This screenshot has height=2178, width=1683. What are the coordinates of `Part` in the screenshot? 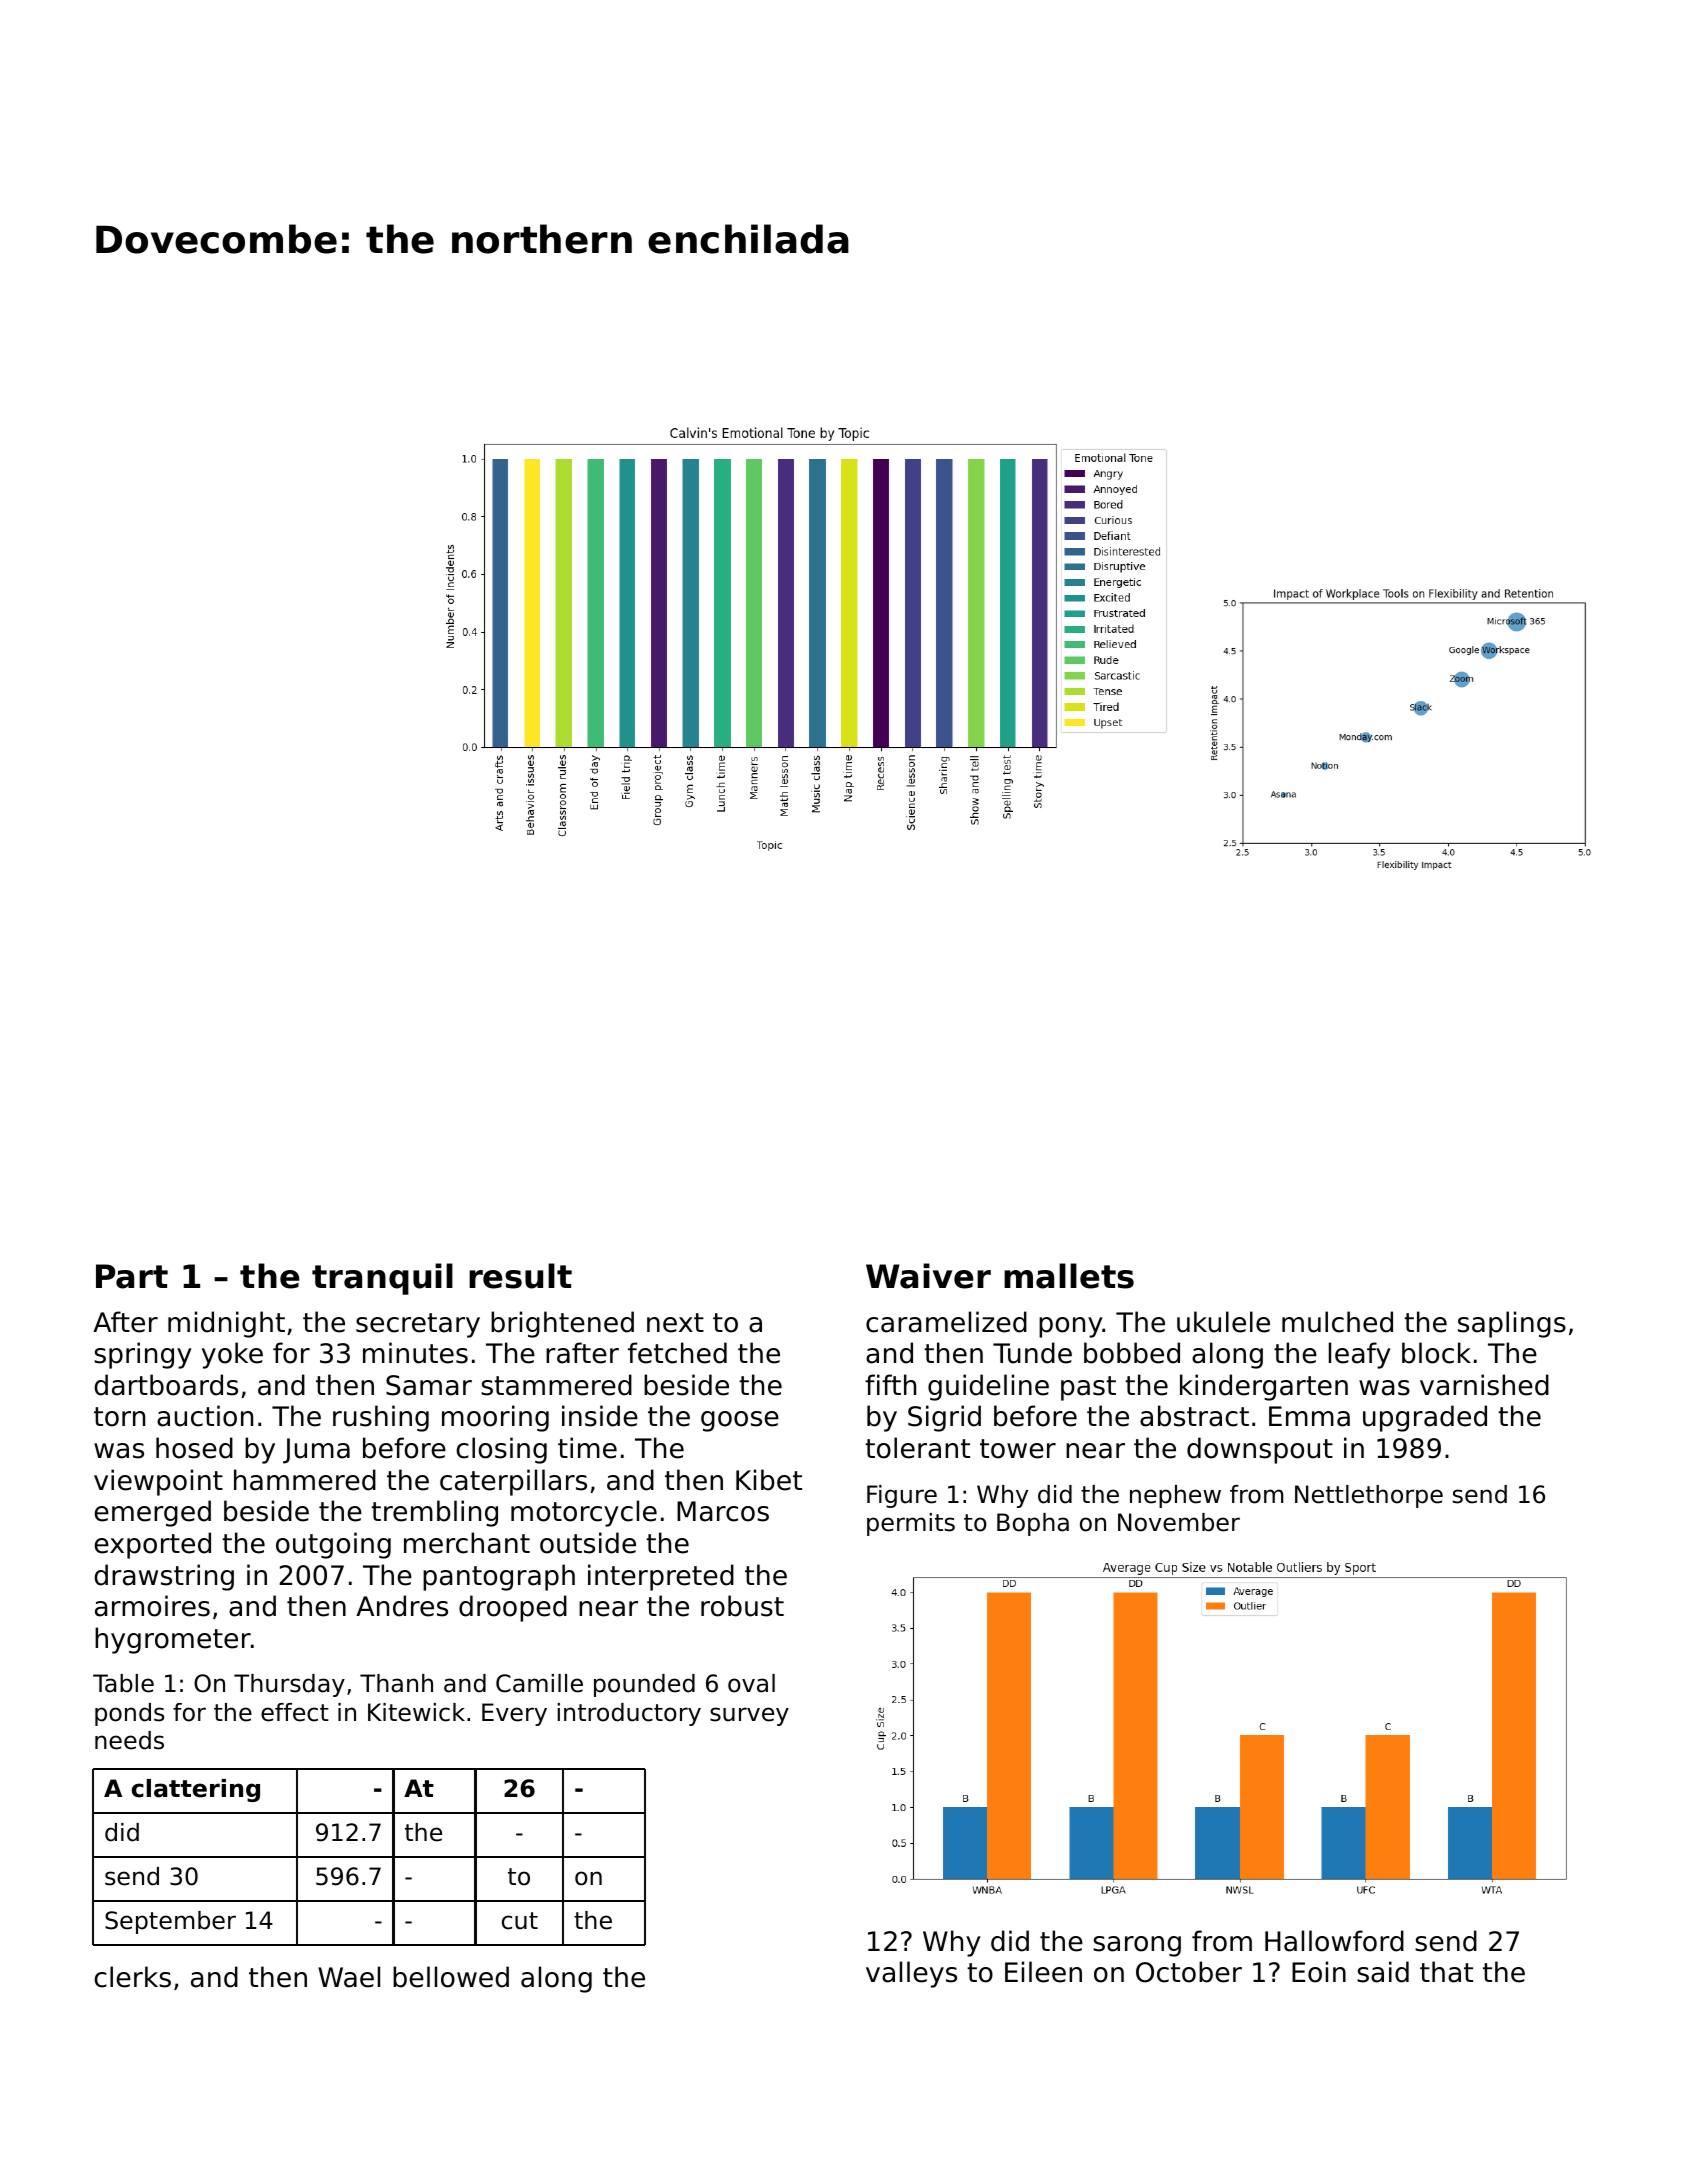 It's located at (132, 1276).
